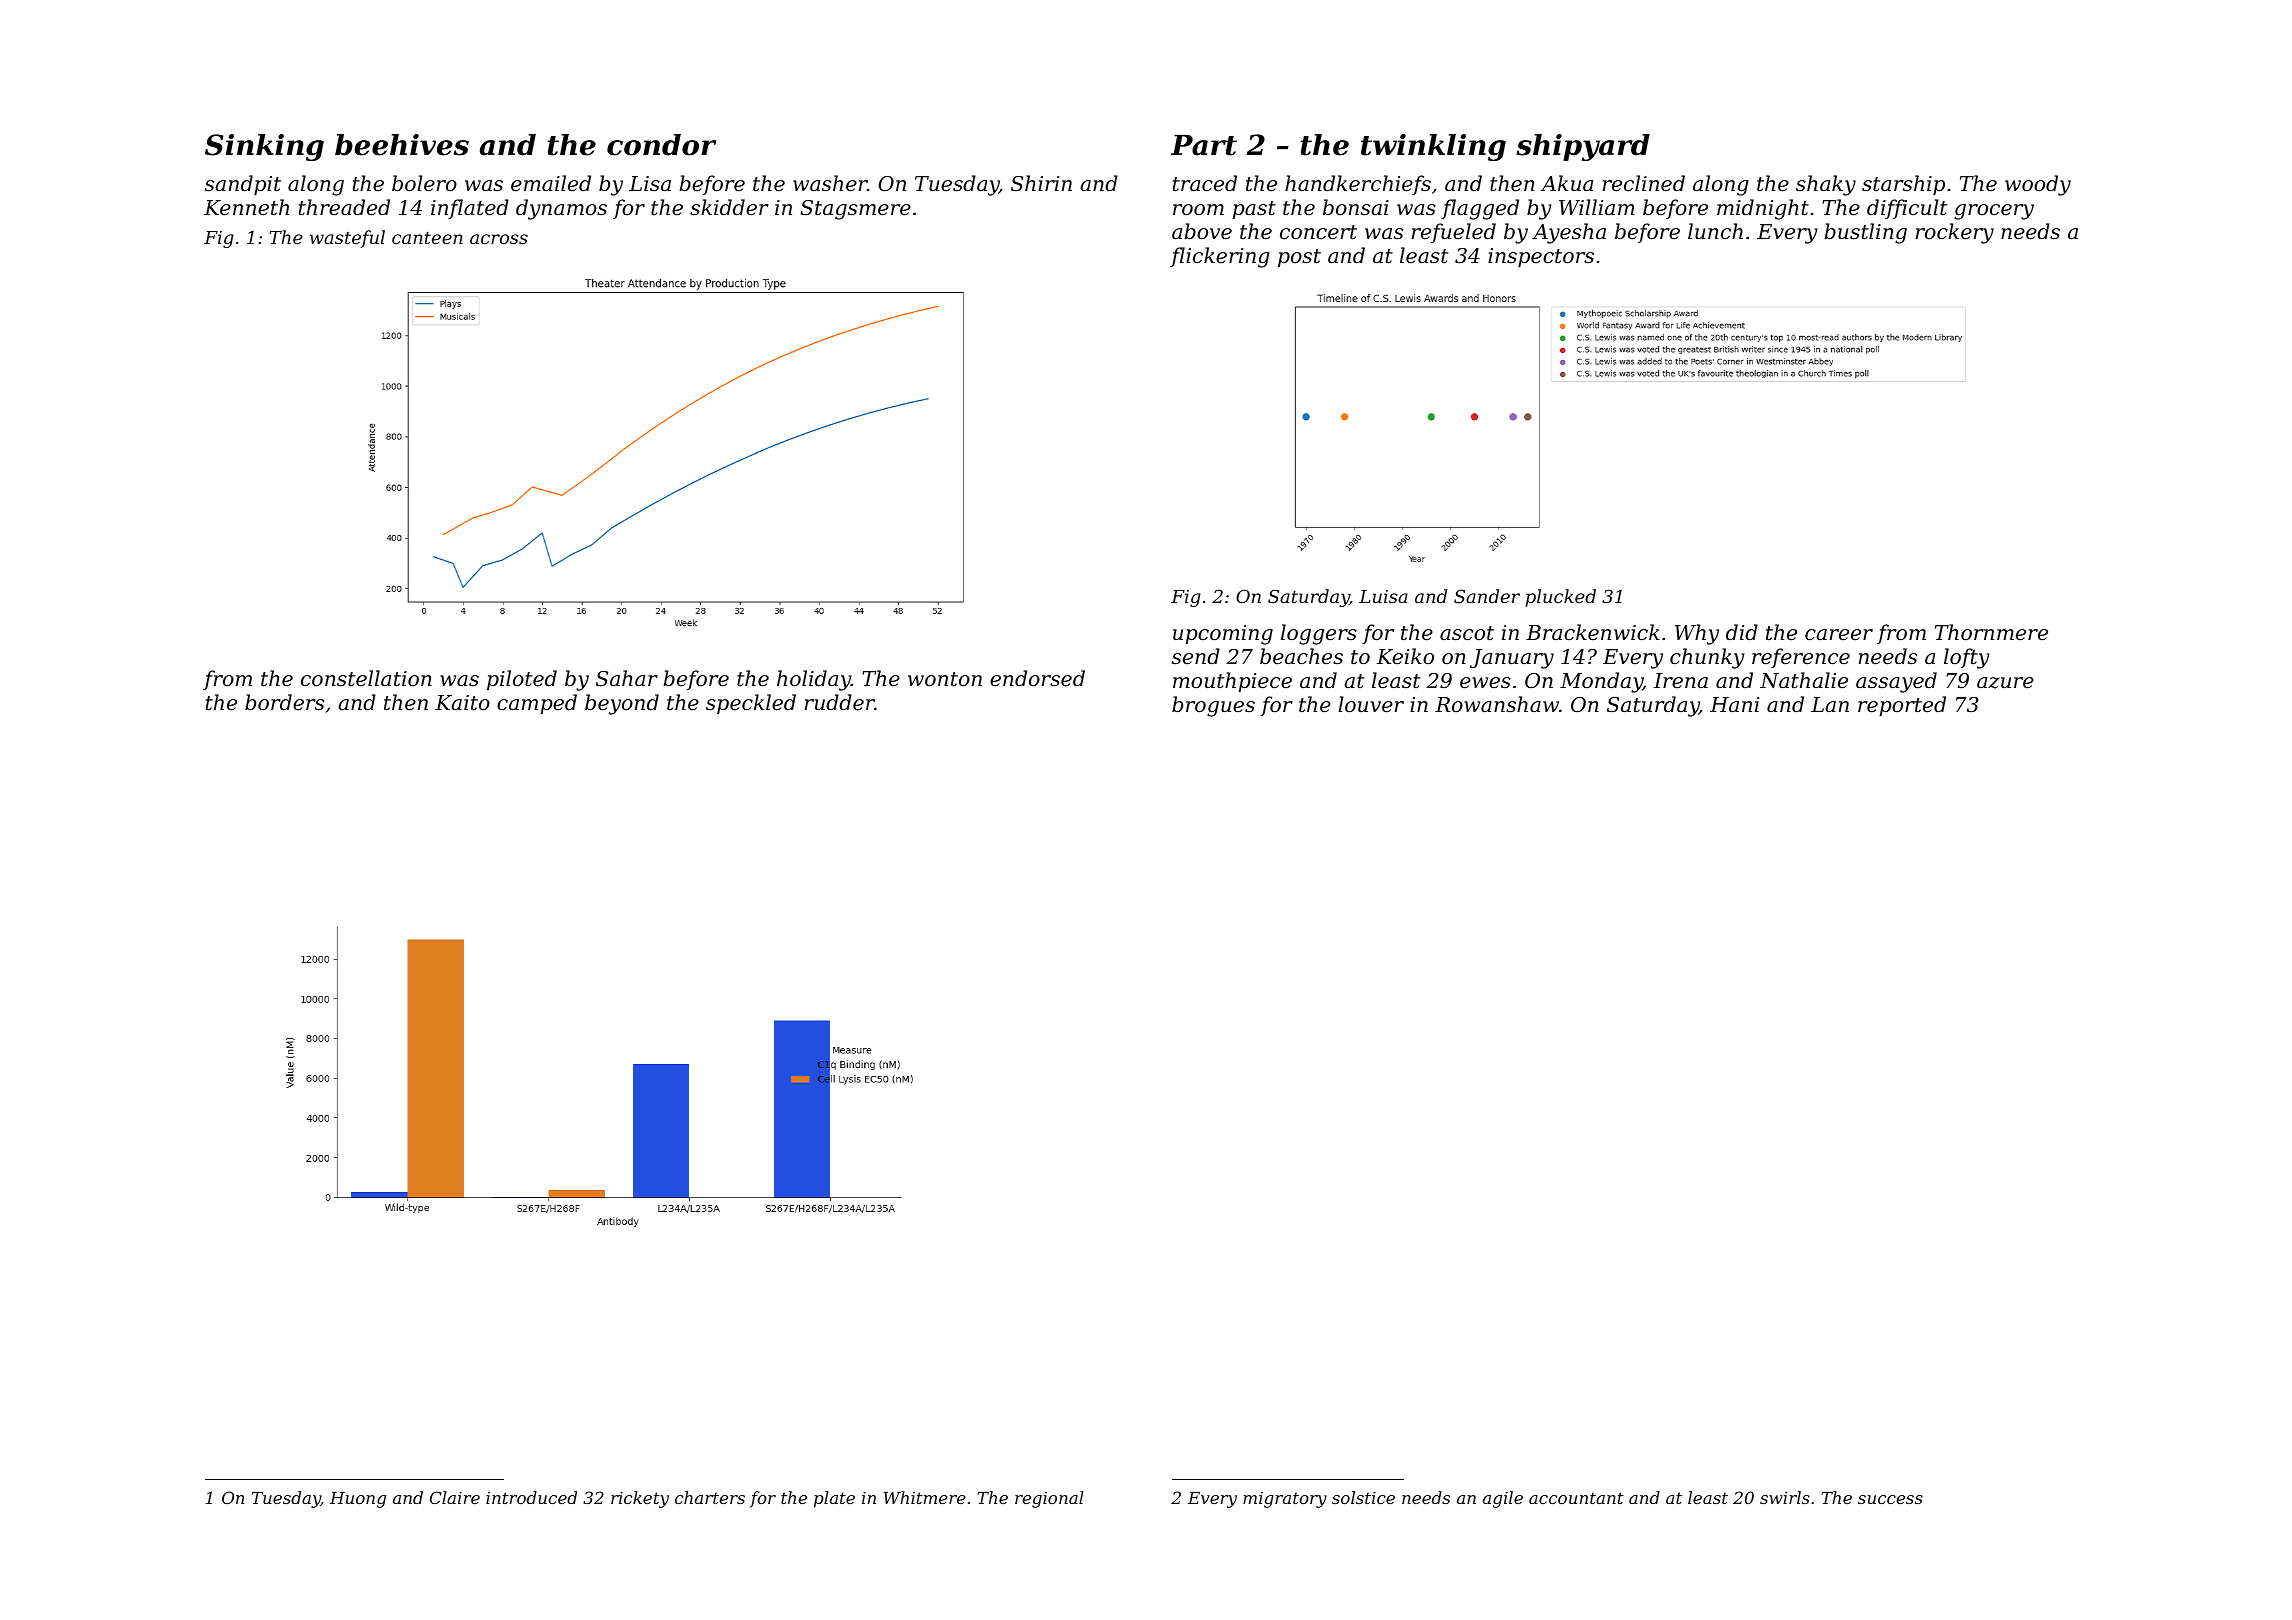 The image size is (2292, 1620). I want to click on across, so click(499, 239).
